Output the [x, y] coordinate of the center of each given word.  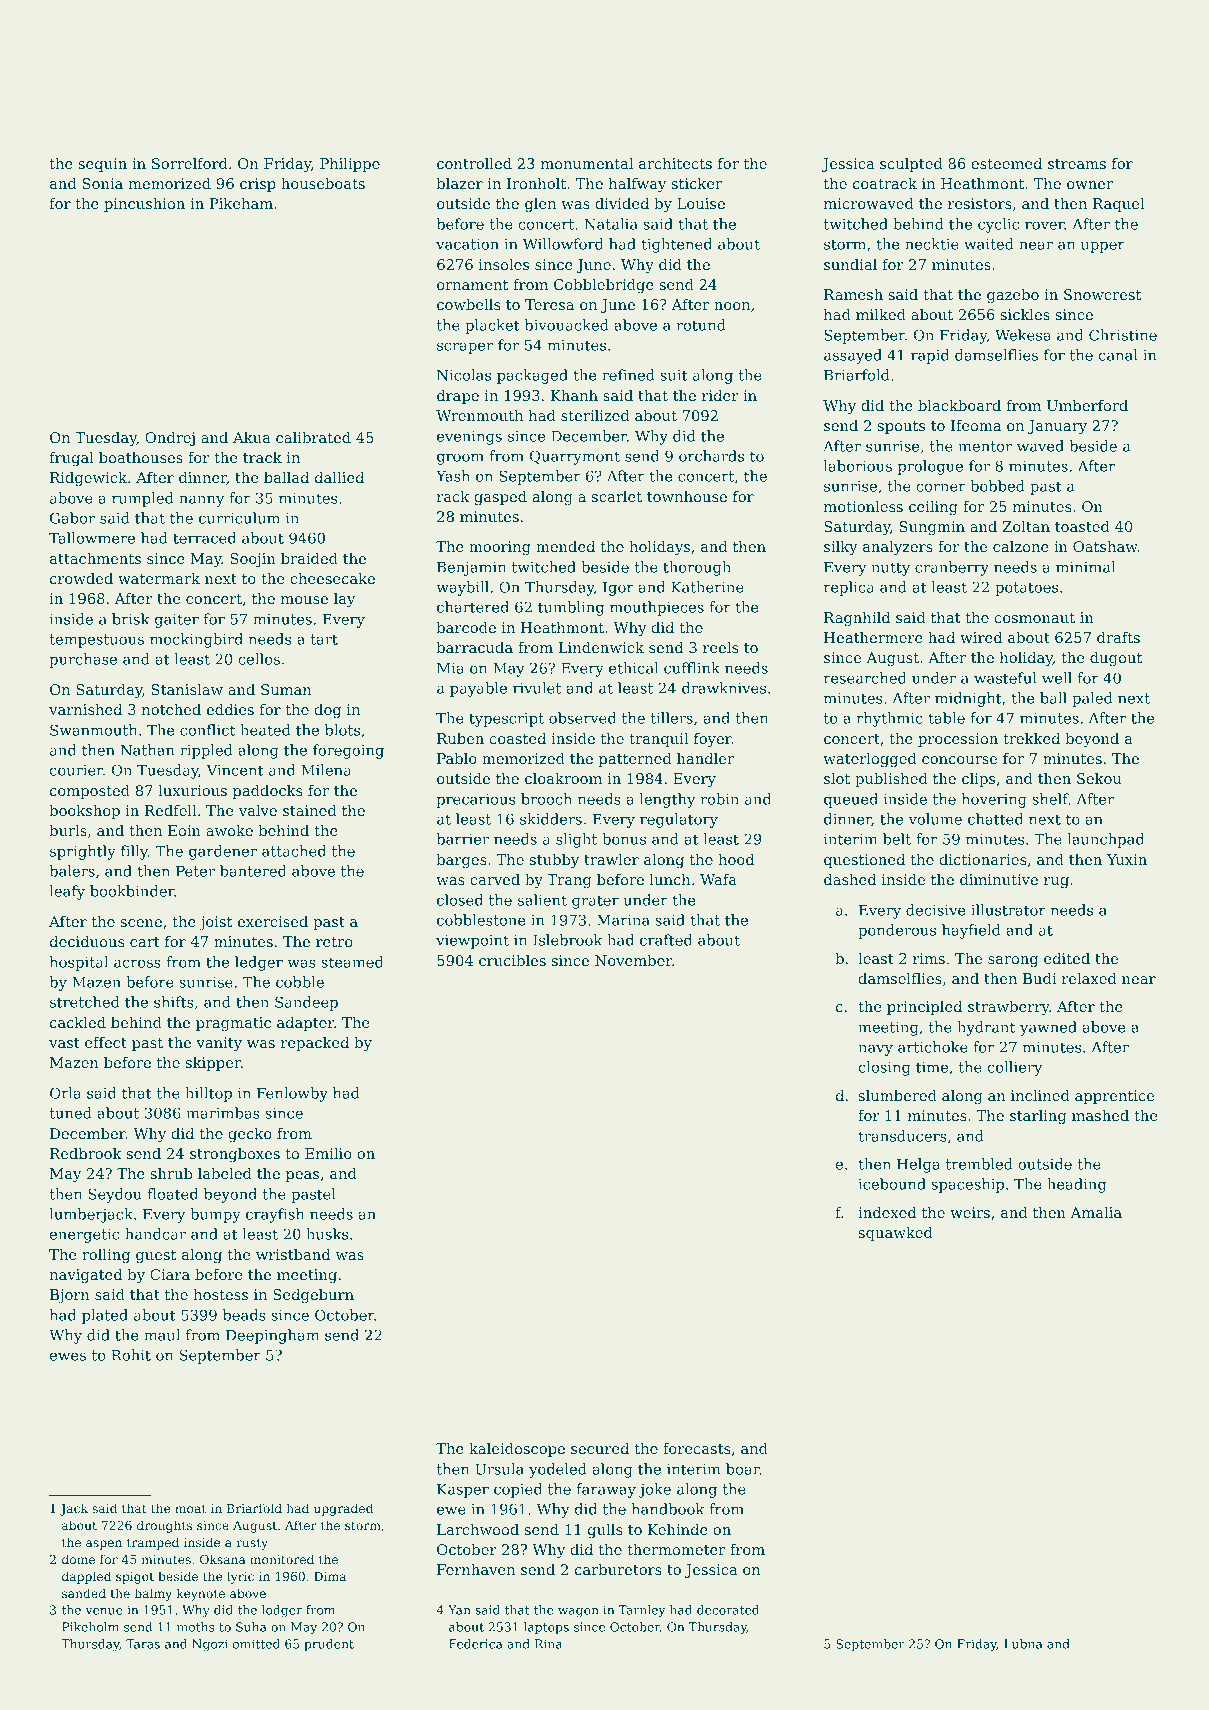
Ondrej [170, 439]
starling [1038, 1117]
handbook [668, 1509]
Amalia [1096, 1212]
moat [190, 1508]
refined [628, 375]
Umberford [1087, 405]
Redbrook [86, 1153]
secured [600, 1448]
